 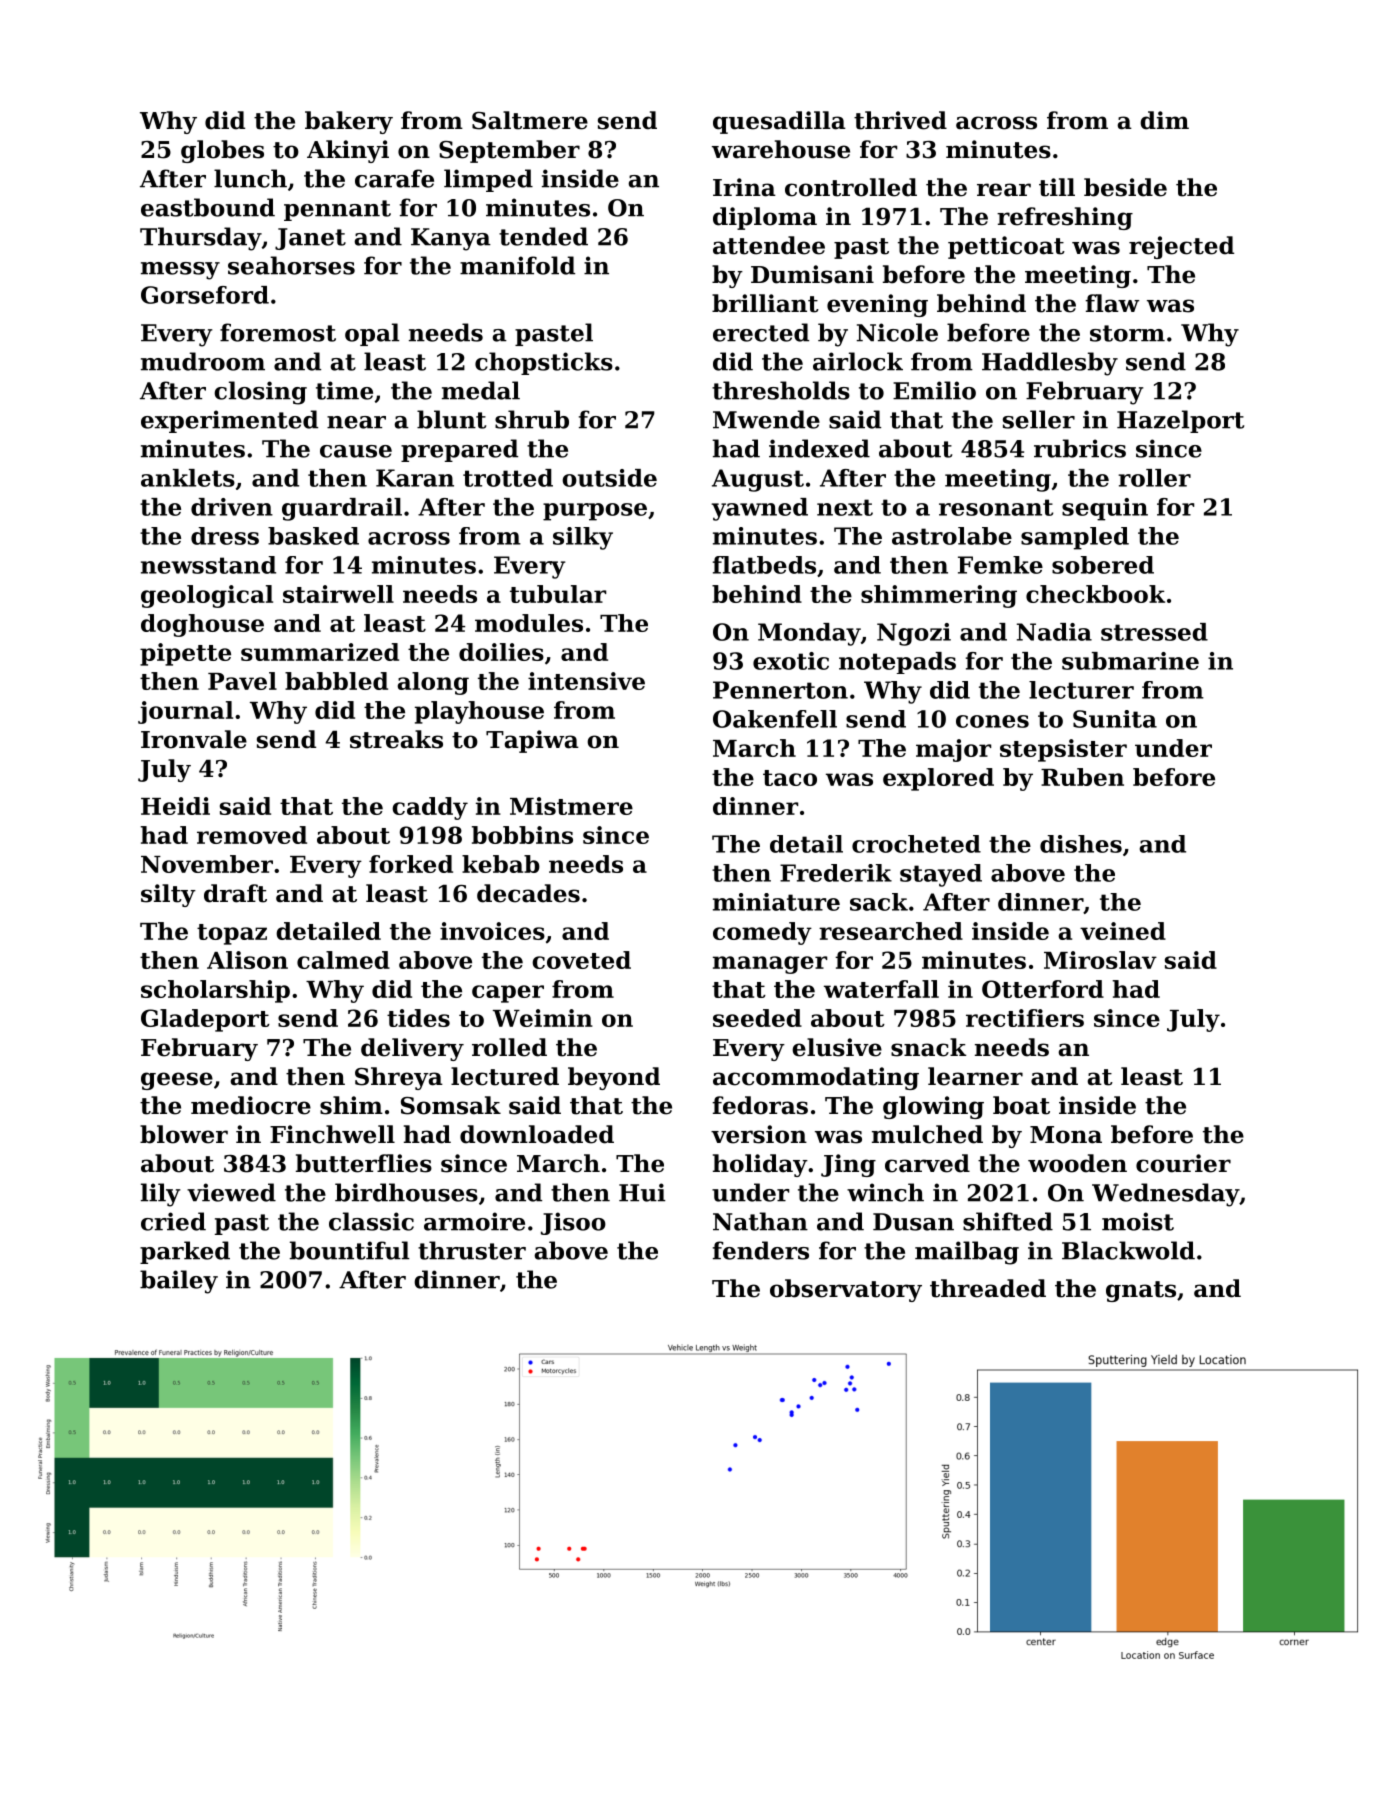 What do you see at coordinates (543, 236) in the page?
I see `tended` at bounding box center [543, 236].
